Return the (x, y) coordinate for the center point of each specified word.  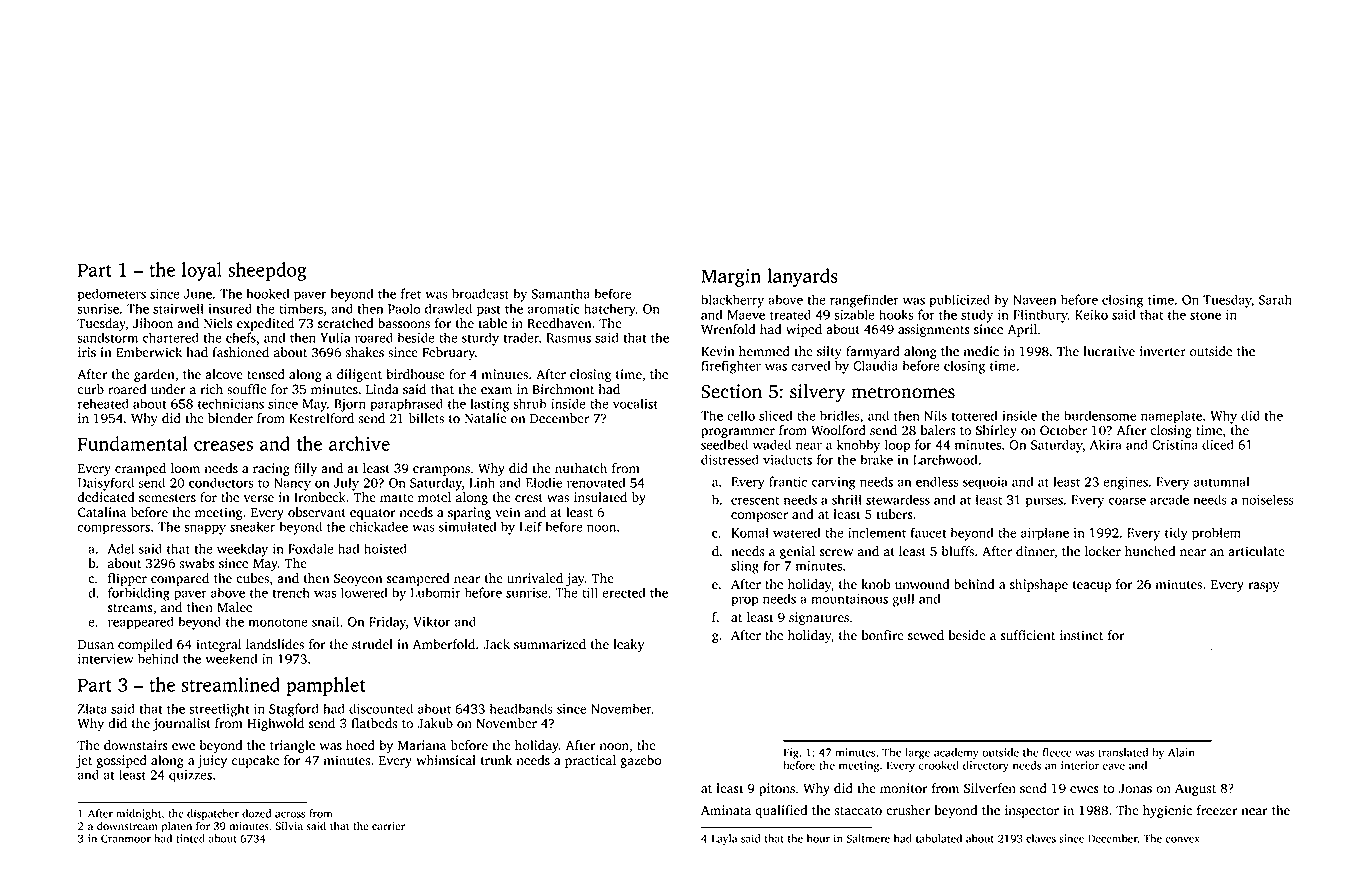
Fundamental (132, 443)
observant (317, 512)
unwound (922, 584)
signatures (819, 618)
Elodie (544, 482)
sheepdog (267, 271)
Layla (724, 839)
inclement (877, 532)
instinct (1081, 635)
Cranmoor (126, 838)
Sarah (1275, 299)
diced (1218, 444)
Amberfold (443, 644)
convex (1183, 840)
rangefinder (864, 301)
